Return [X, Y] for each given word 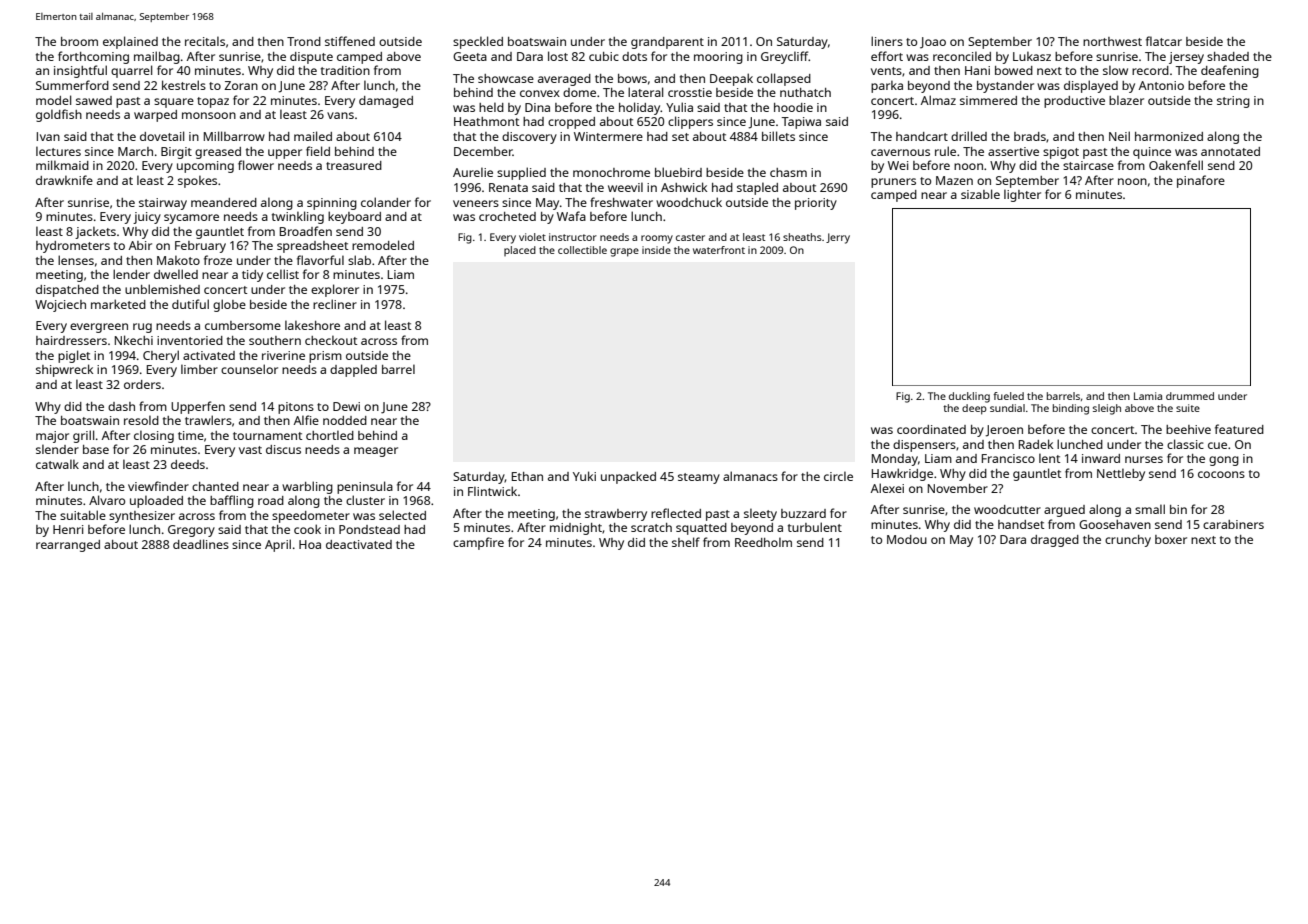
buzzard [803, 513]
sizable [980, 194]
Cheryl [161, 356]
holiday [640, 108]
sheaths [802, 237]
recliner [335, 304]
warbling [307, 487]
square [174, 103]
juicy [147, 218]
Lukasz [1032, 56]
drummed [1190, 396]
